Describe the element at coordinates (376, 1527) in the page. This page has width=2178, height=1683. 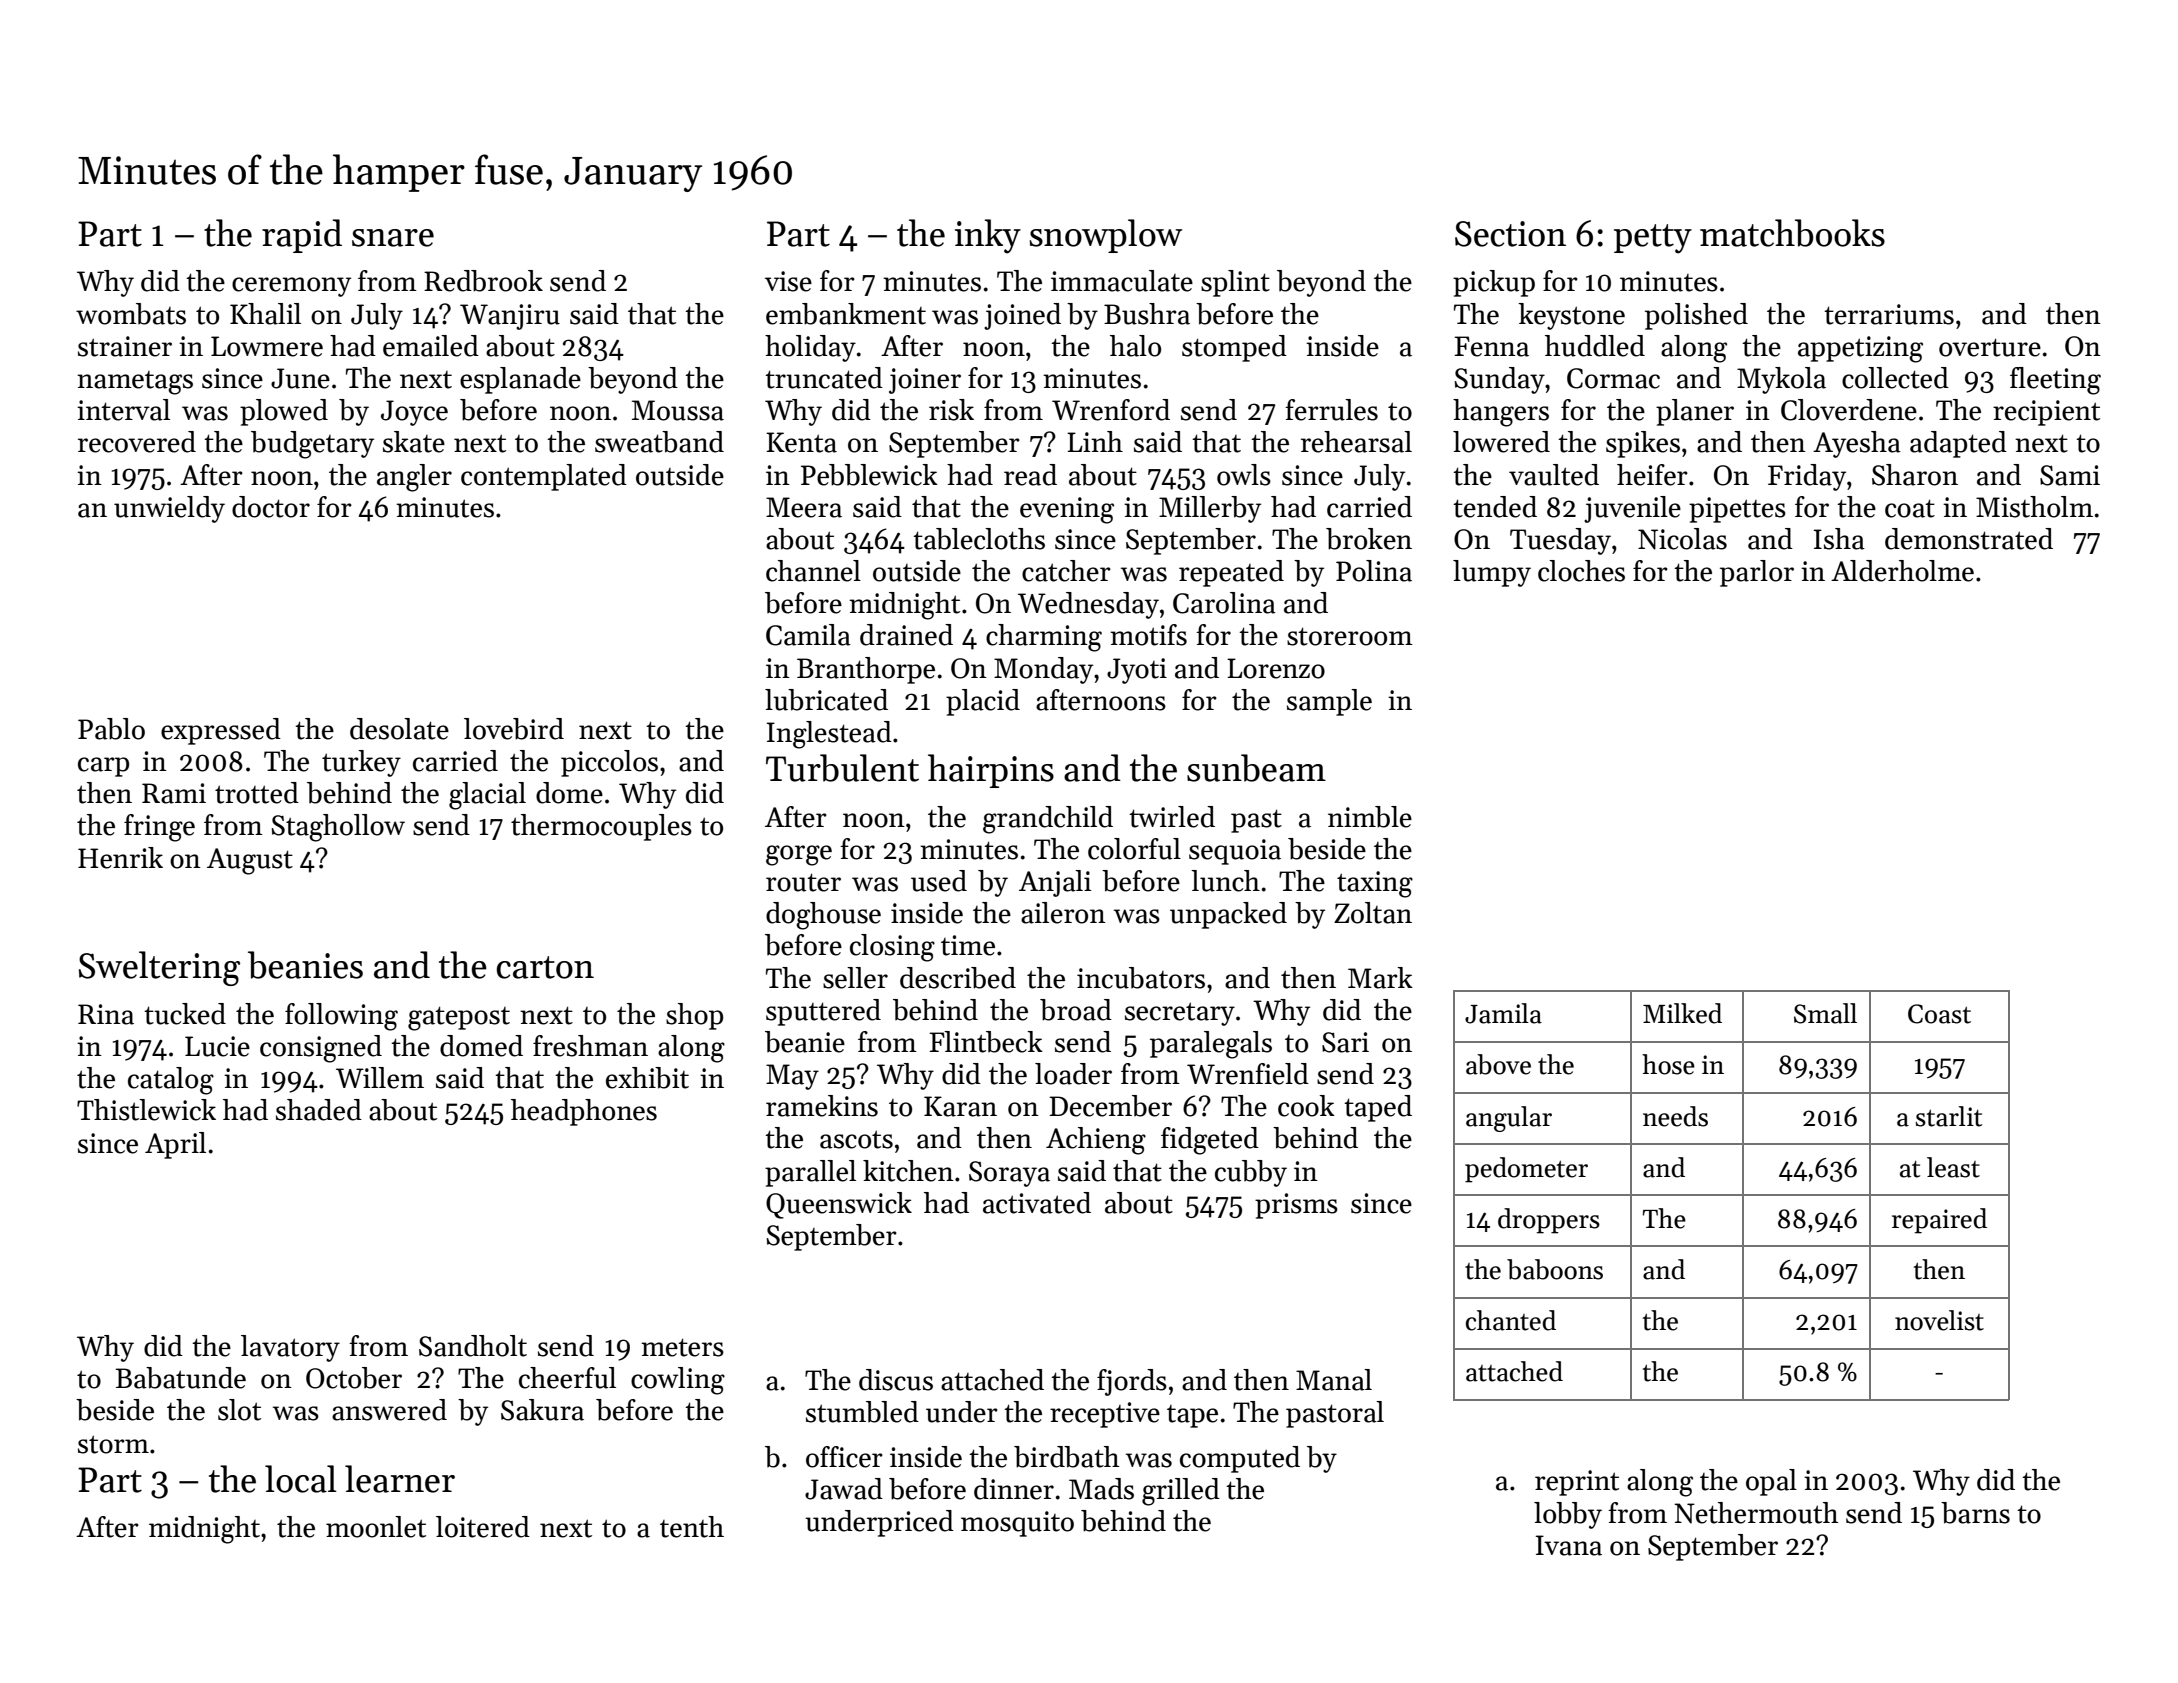
I see `moonlet` at that location.
